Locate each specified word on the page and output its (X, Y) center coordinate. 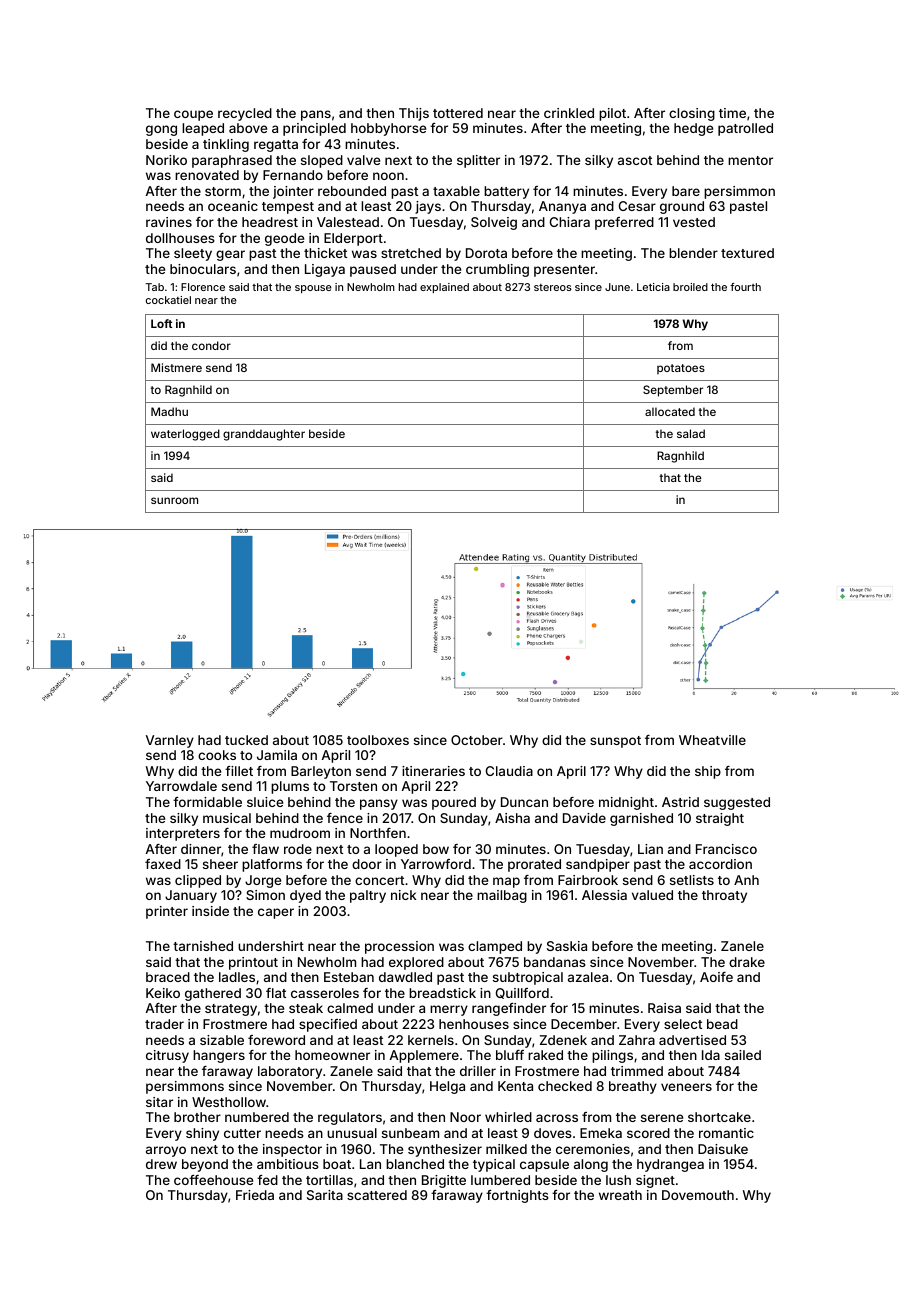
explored (416, 963)
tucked (246, 740)
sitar (159, 1102)
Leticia (653, 287)
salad (691, 433)
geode (284, 239)
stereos (553, 287)
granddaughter (264, 435)
